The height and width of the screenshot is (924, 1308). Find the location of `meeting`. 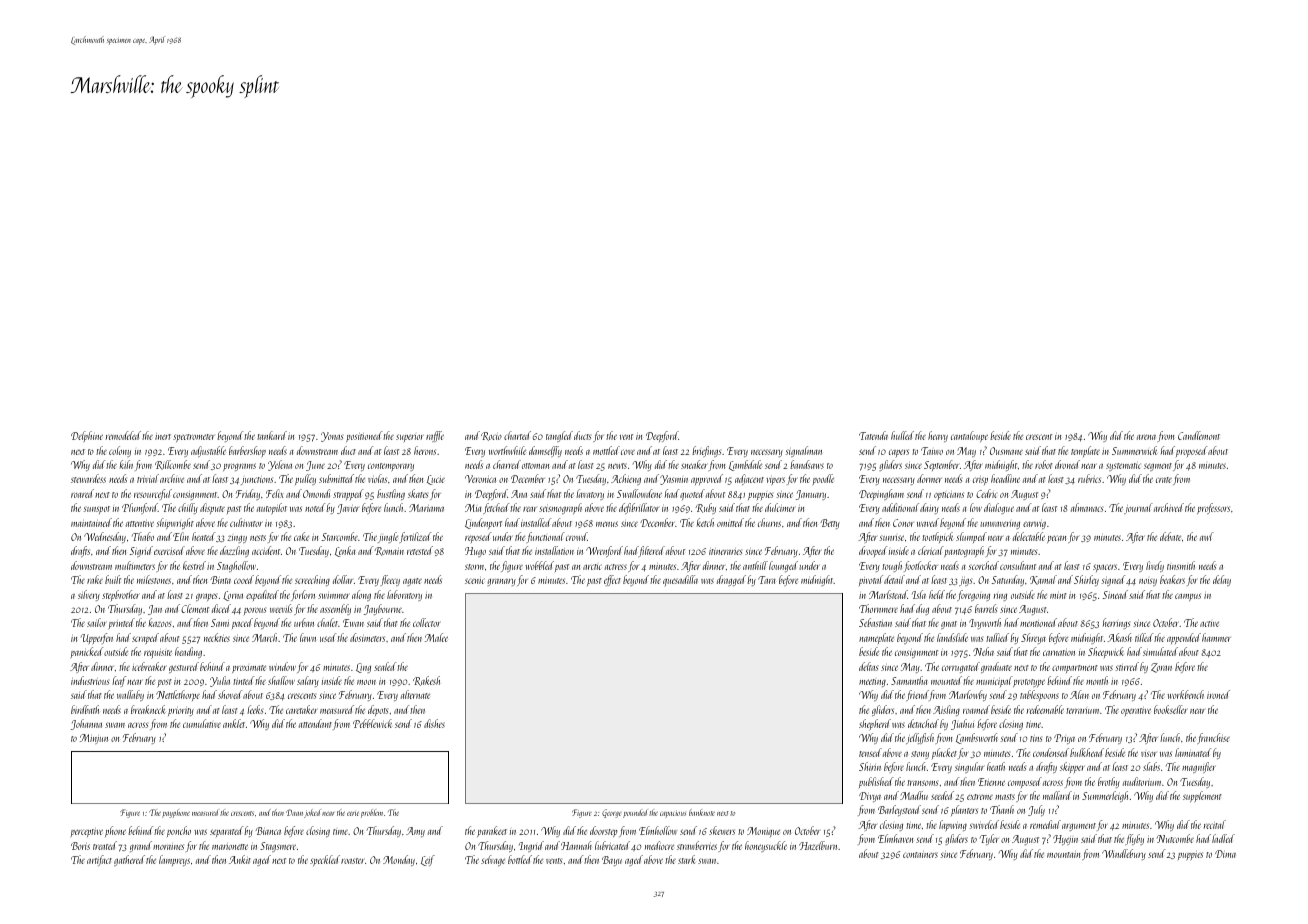

meeting is located at coordinates (872, 683).
